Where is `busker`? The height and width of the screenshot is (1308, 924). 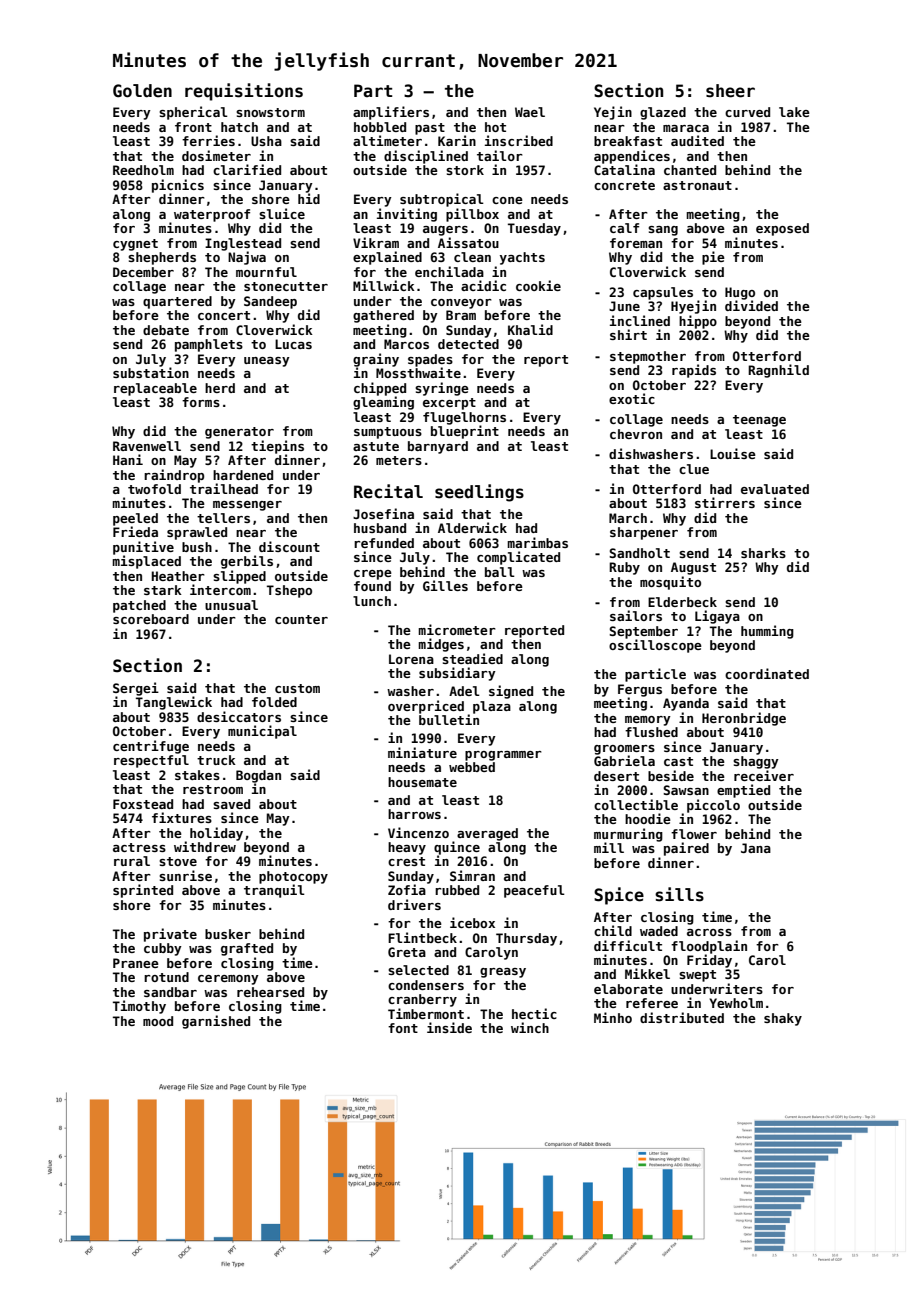 busker is located at coordinates (228, 934).
